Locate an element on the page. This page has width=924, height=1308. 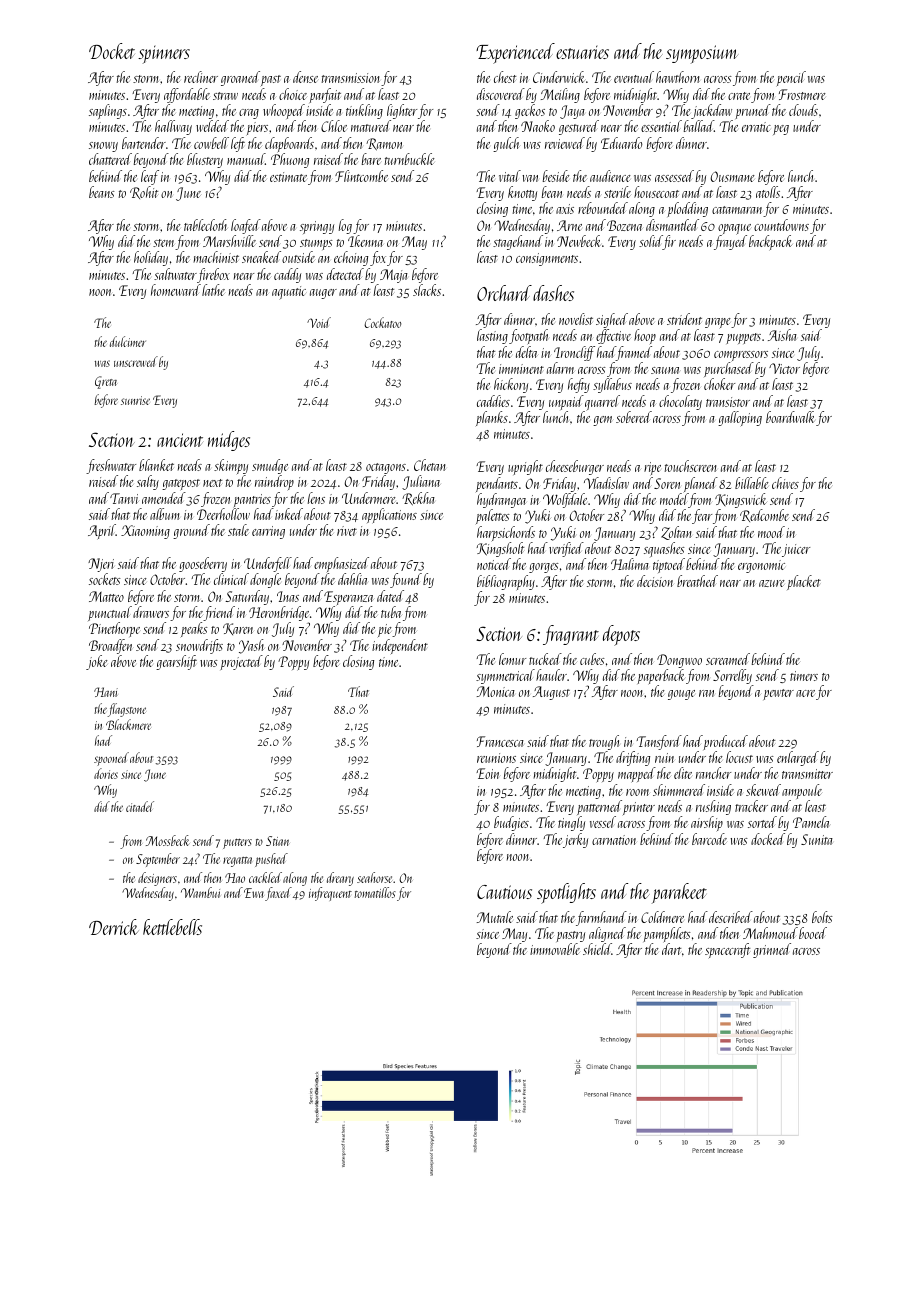
dart is located at coordinates (671, 949).
